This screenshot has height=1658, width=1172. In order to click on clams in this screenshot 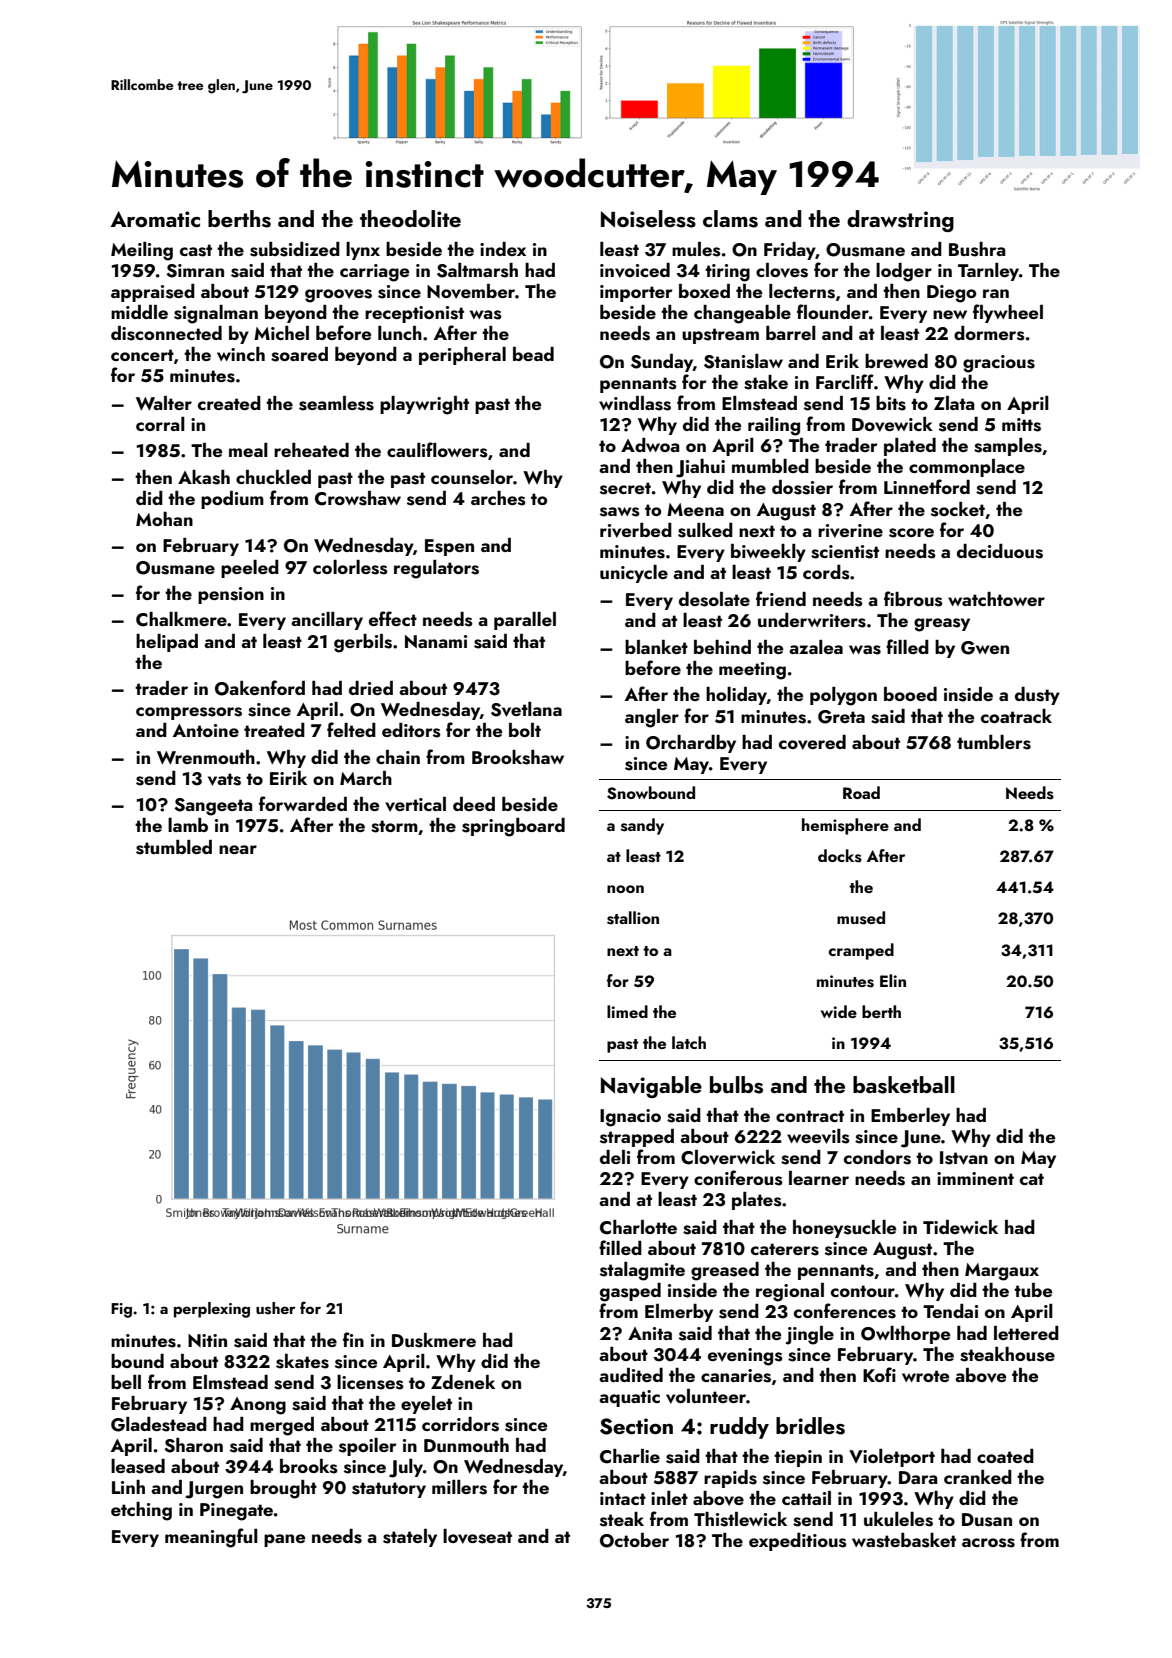, I will do `click(730, 219)`.
